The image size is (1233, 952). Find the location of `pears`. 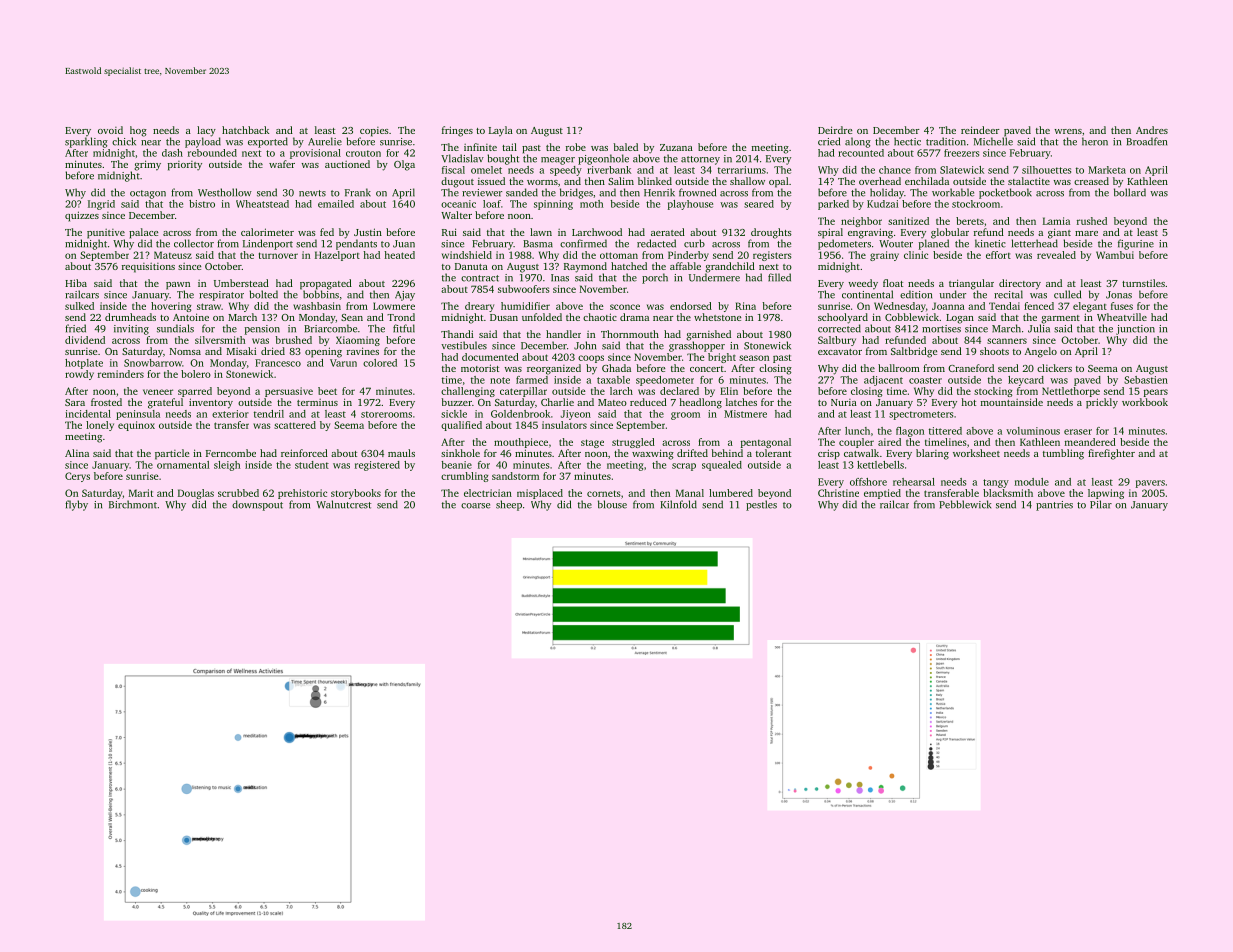

pears is located at coordinates (1156, 393).
